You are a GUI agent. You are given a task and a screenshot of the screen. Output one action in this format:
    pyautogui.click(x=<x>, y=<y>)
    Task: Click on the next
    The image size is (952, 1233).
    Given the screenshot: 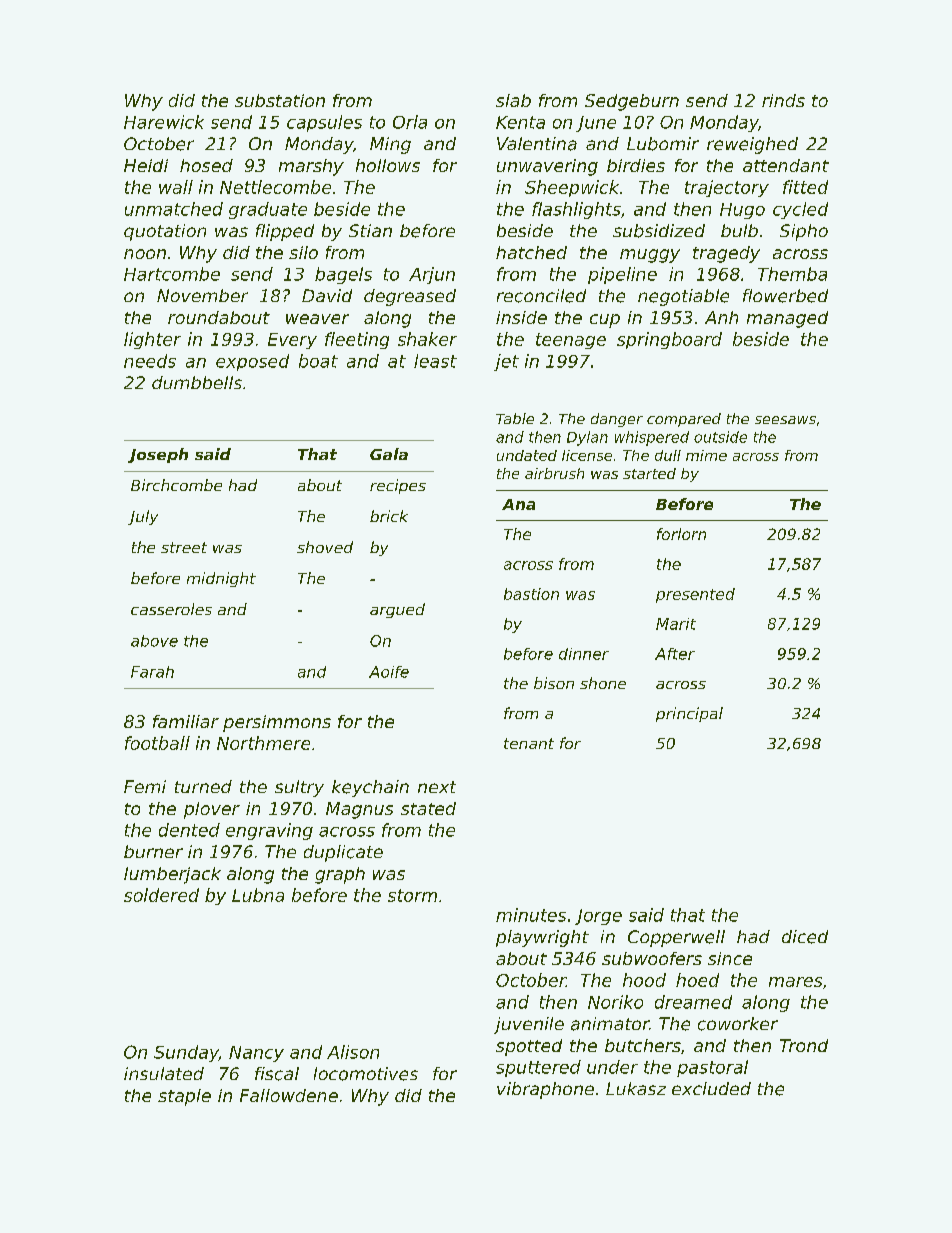 What is the action you would take?
    pyautogui.click(x=437, y=787)
